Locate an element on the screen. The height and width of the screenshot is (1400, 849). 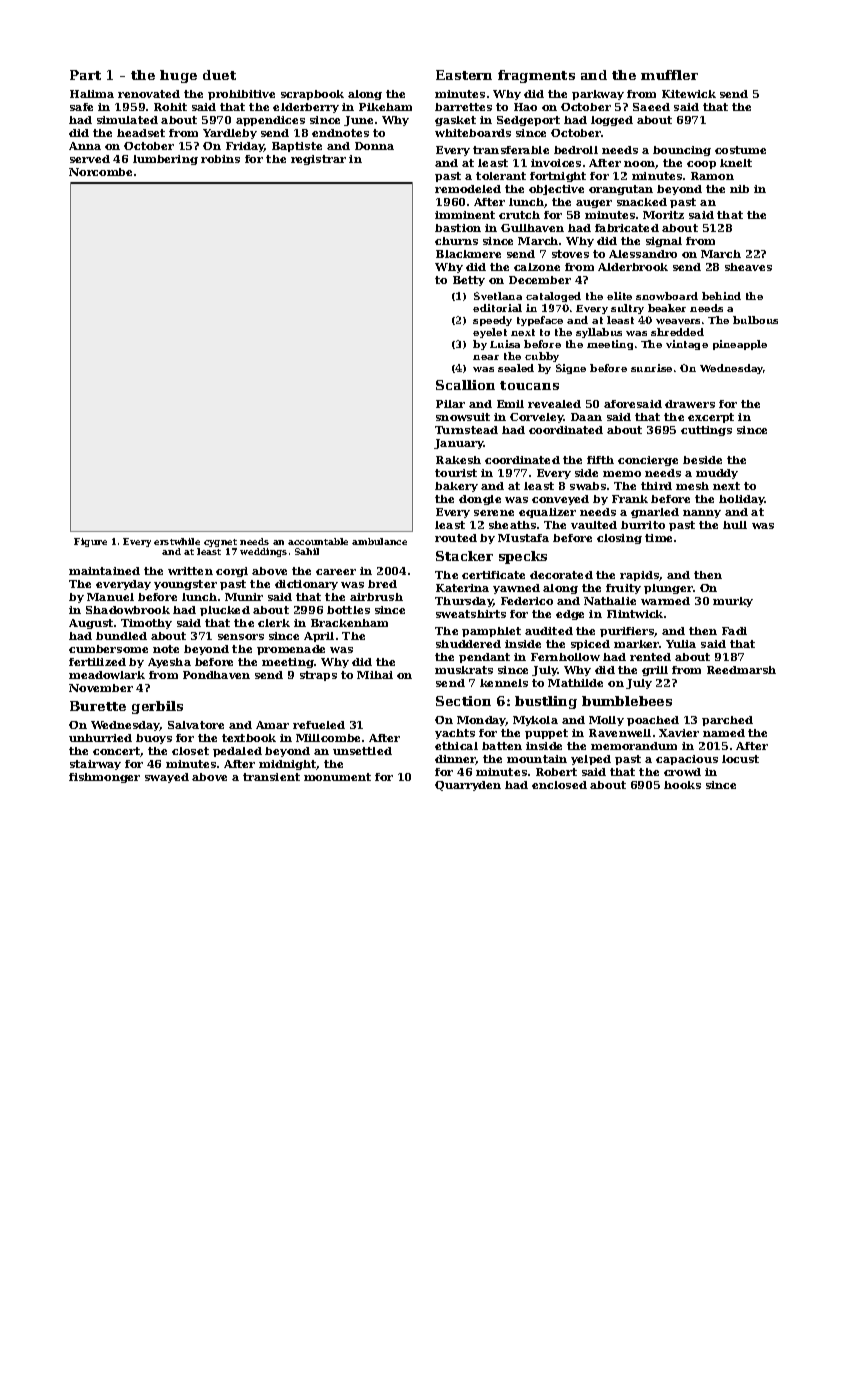
clerk is located at coordinates (274, 623).
